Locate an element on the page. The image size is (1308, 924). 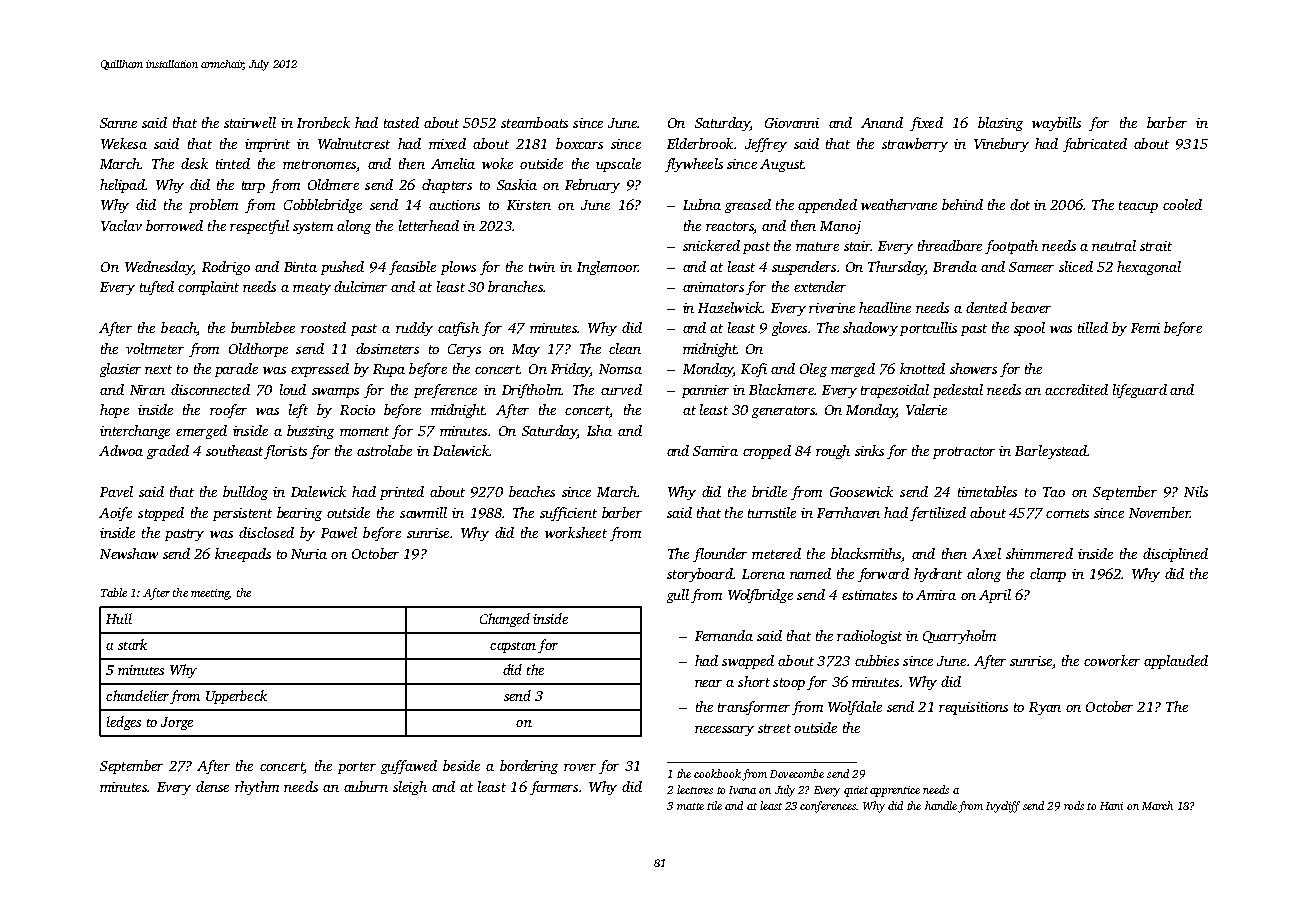
steamboats is located at coordinates (534, 122).
